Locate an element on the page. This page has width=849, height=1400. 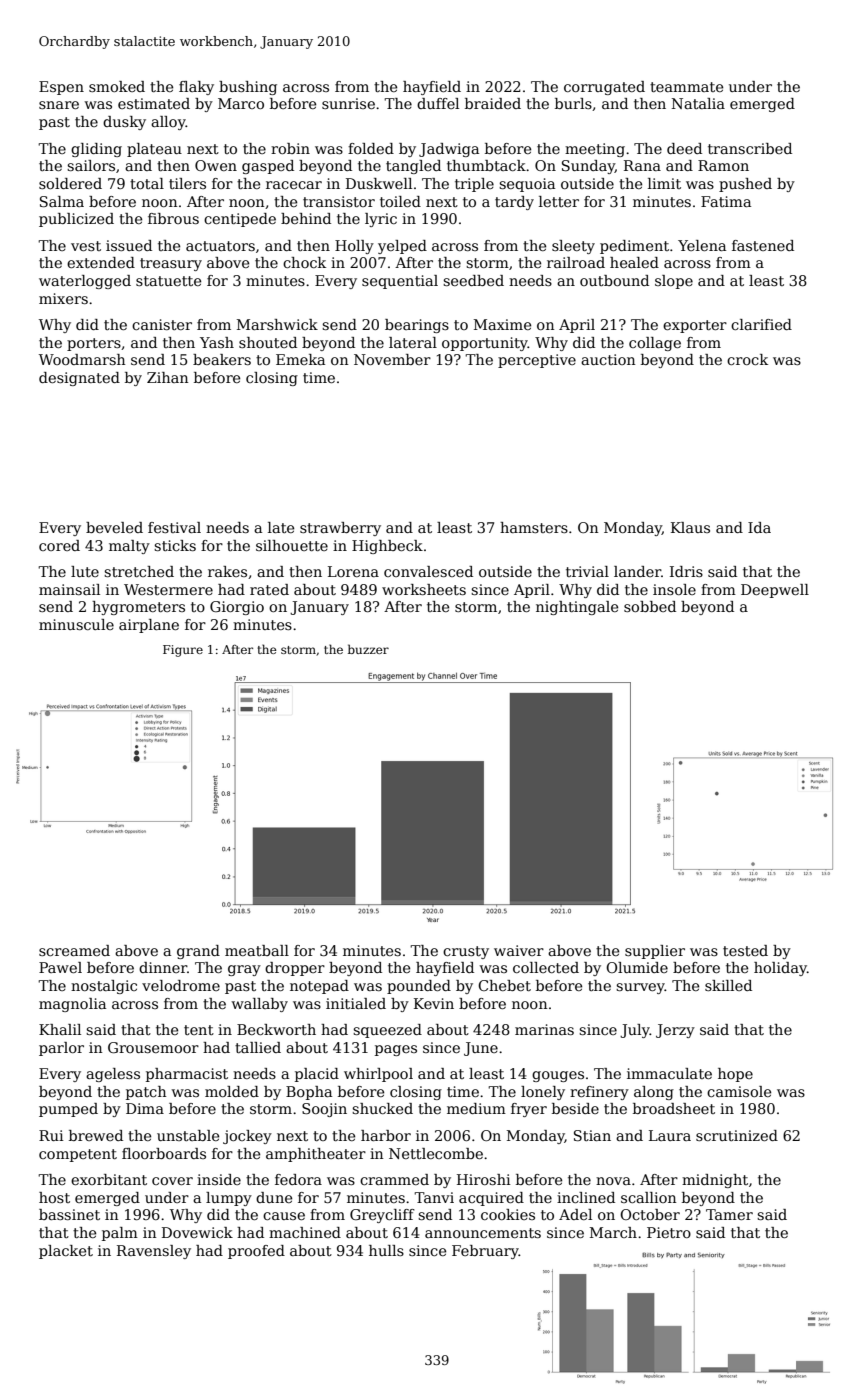
issued is located at coordinates (129, 245).
